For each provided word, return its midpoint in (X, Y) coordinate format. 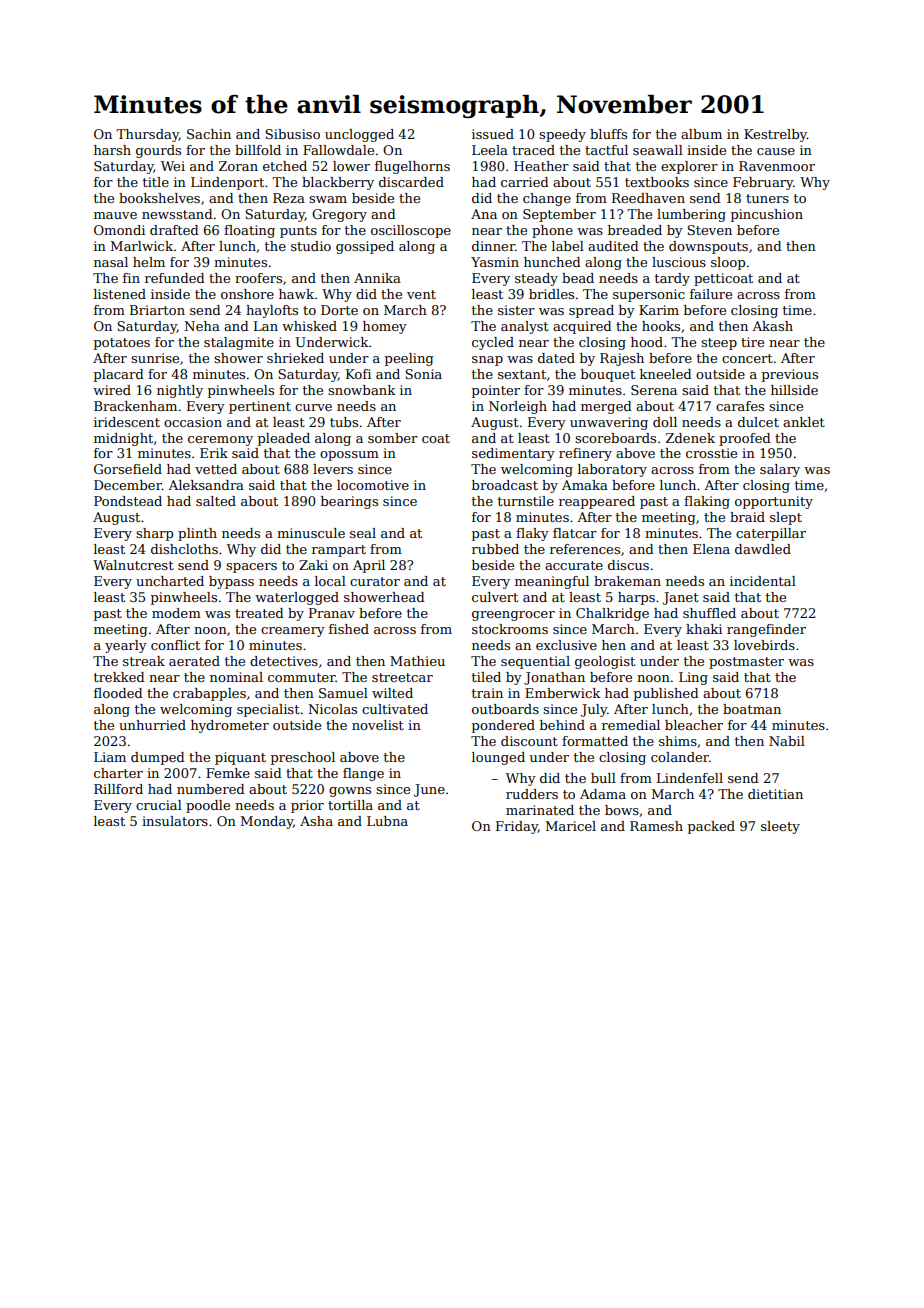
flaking (707, 502)
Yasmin (495, 262)
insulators (175, 821)
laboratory (612, 470)
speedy (562, 135)
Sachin (209, 134)
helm (149, 262)
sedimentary (513, 454)
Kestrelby (775, 135)
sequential (535, 662)
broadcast (505, 485)
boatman (752, 709)
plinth (197, 534)
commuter (302, 677)
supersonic (649, 295)
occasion (193, 422)
